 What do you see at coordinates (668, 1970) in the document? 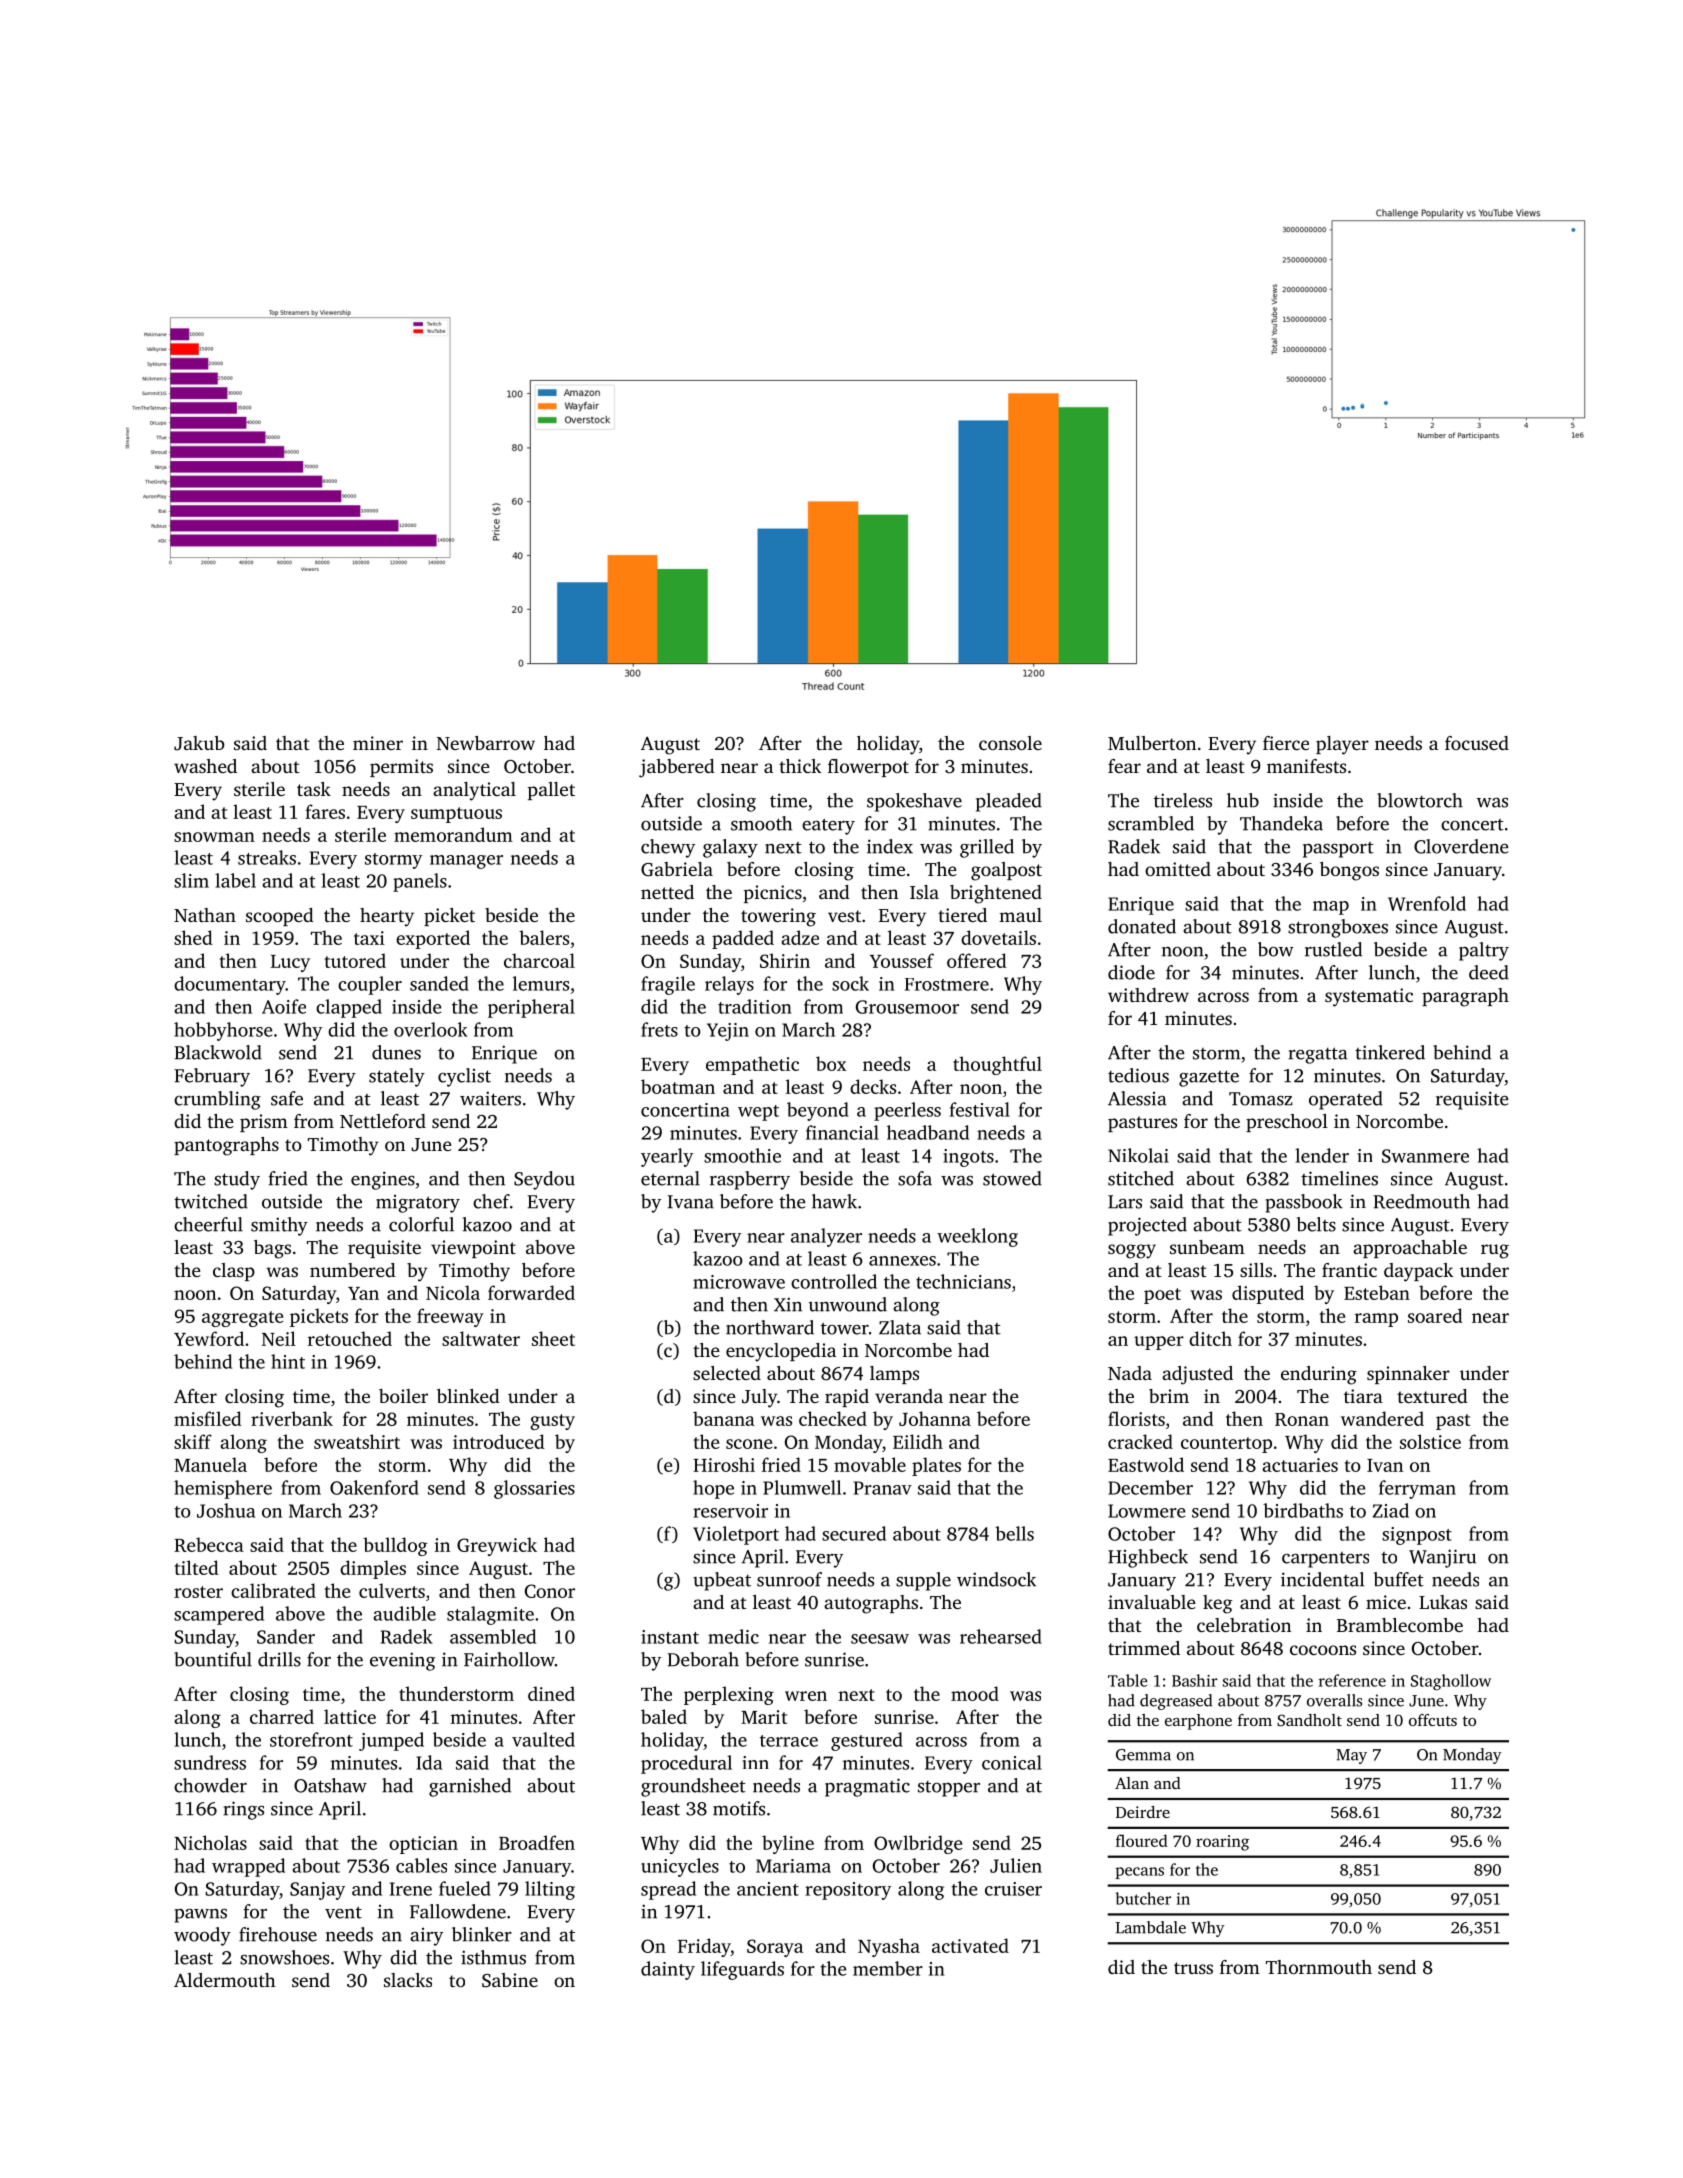
I see `dainty` at bounding box center [668, 1970].
